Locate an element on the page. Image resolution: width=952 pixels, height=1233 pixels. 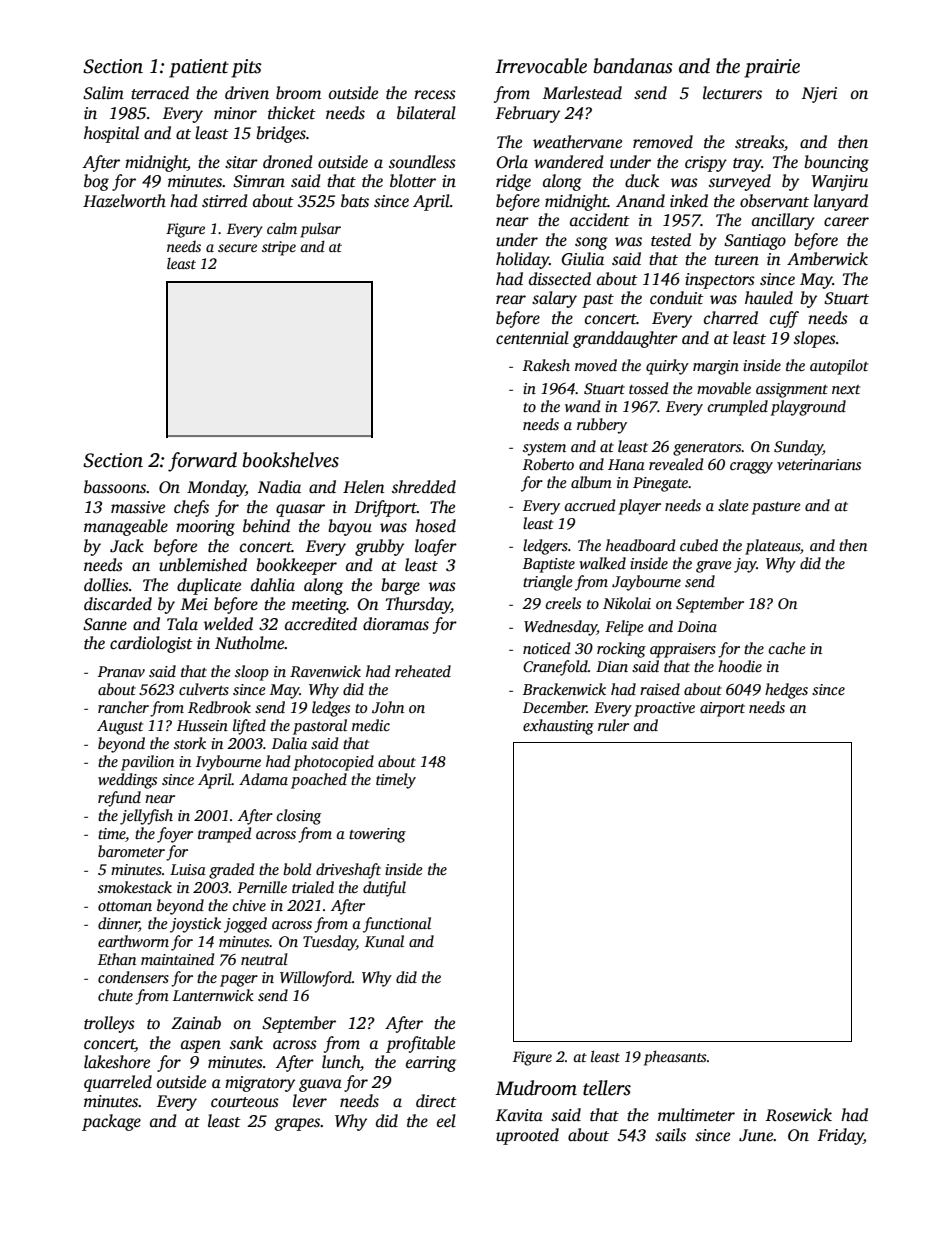
exhausting is located at coordinates (558, 727).
